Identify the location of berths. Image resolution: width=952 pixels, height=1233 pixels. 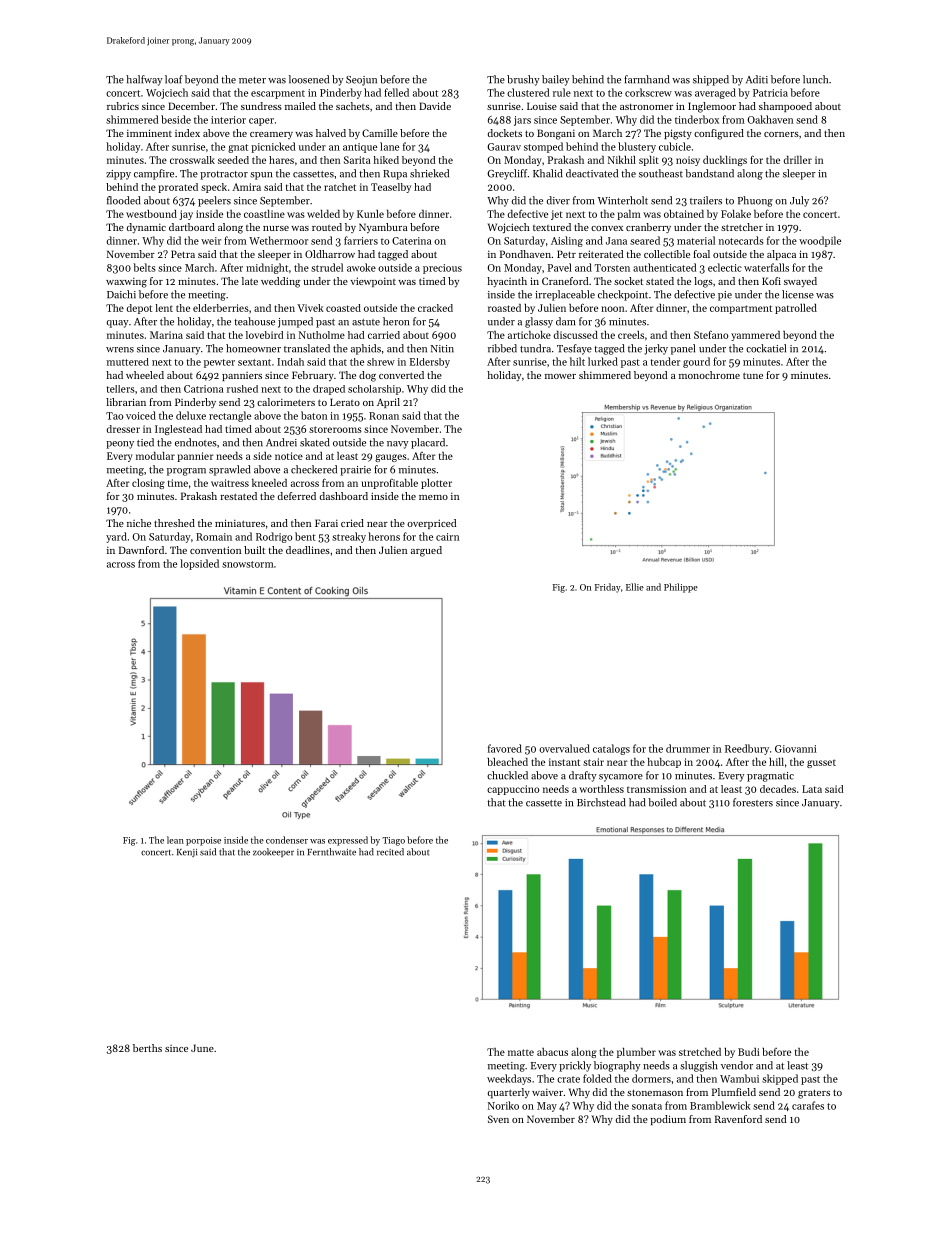
(147, 1048).
